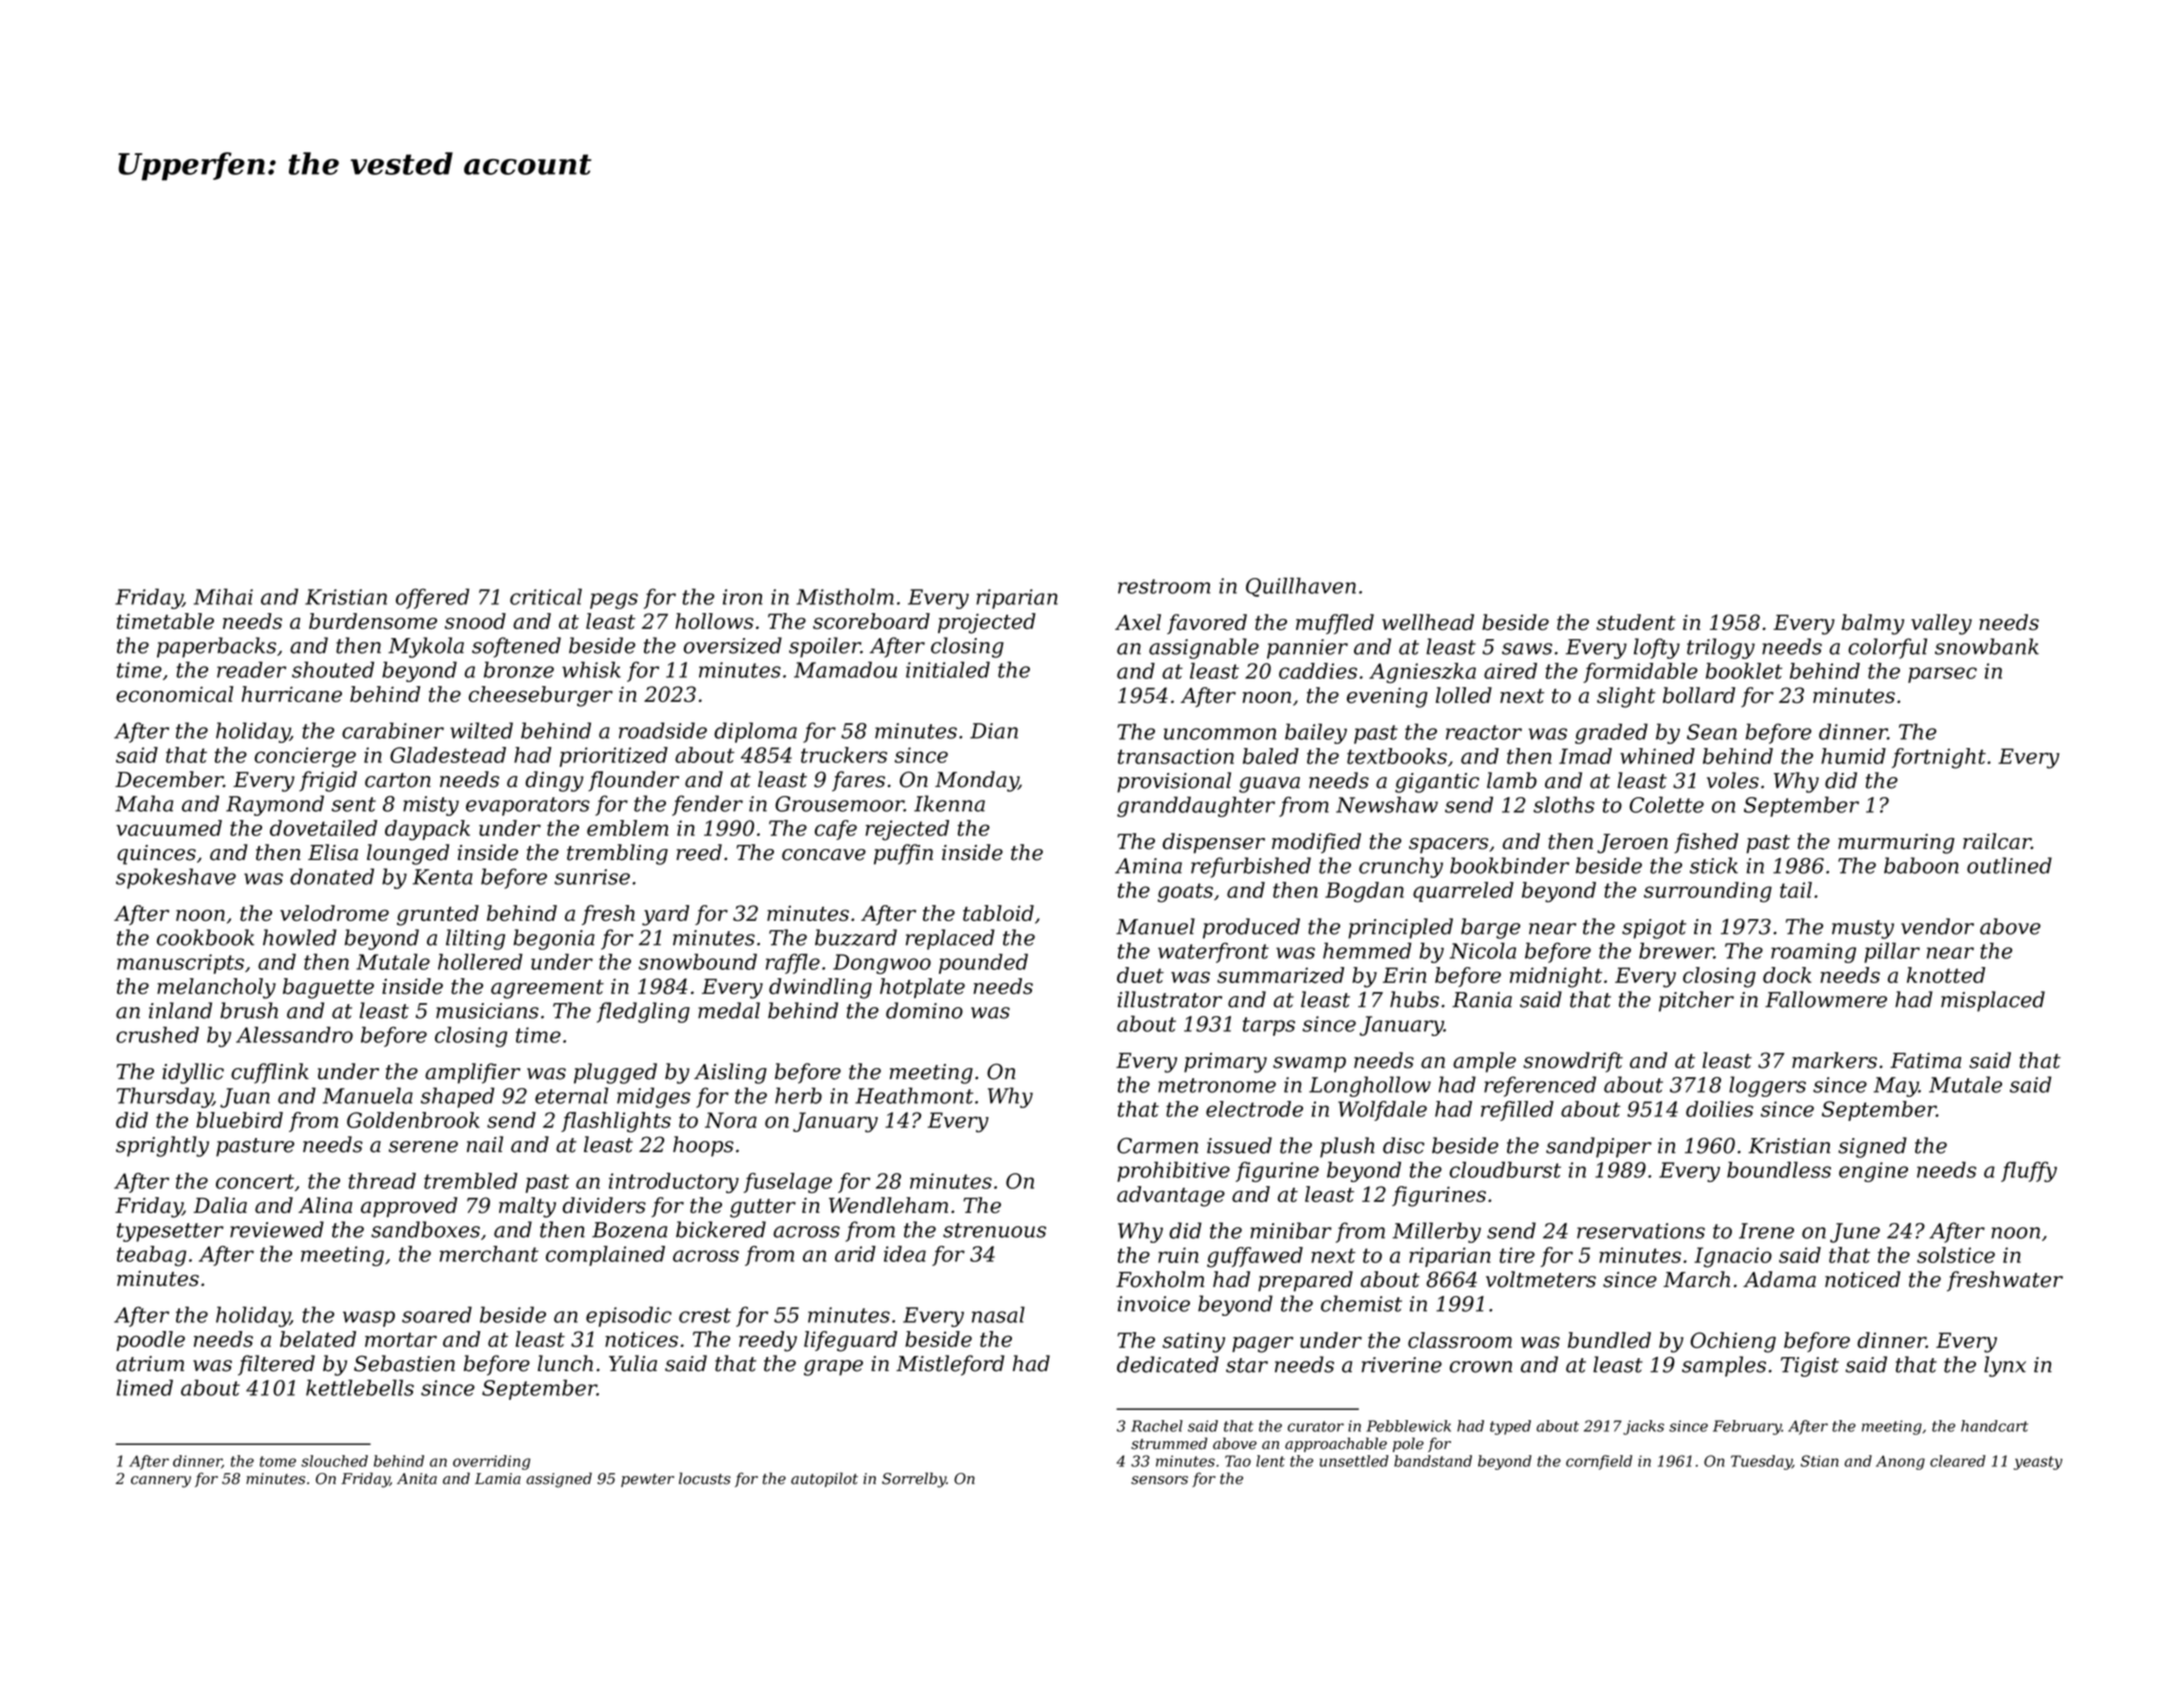 The height and width of the page is (1683, 2178). What do you see at coordinates (605, 1256) in the page?
I see `complained` at bounding box center [605, 1256].
